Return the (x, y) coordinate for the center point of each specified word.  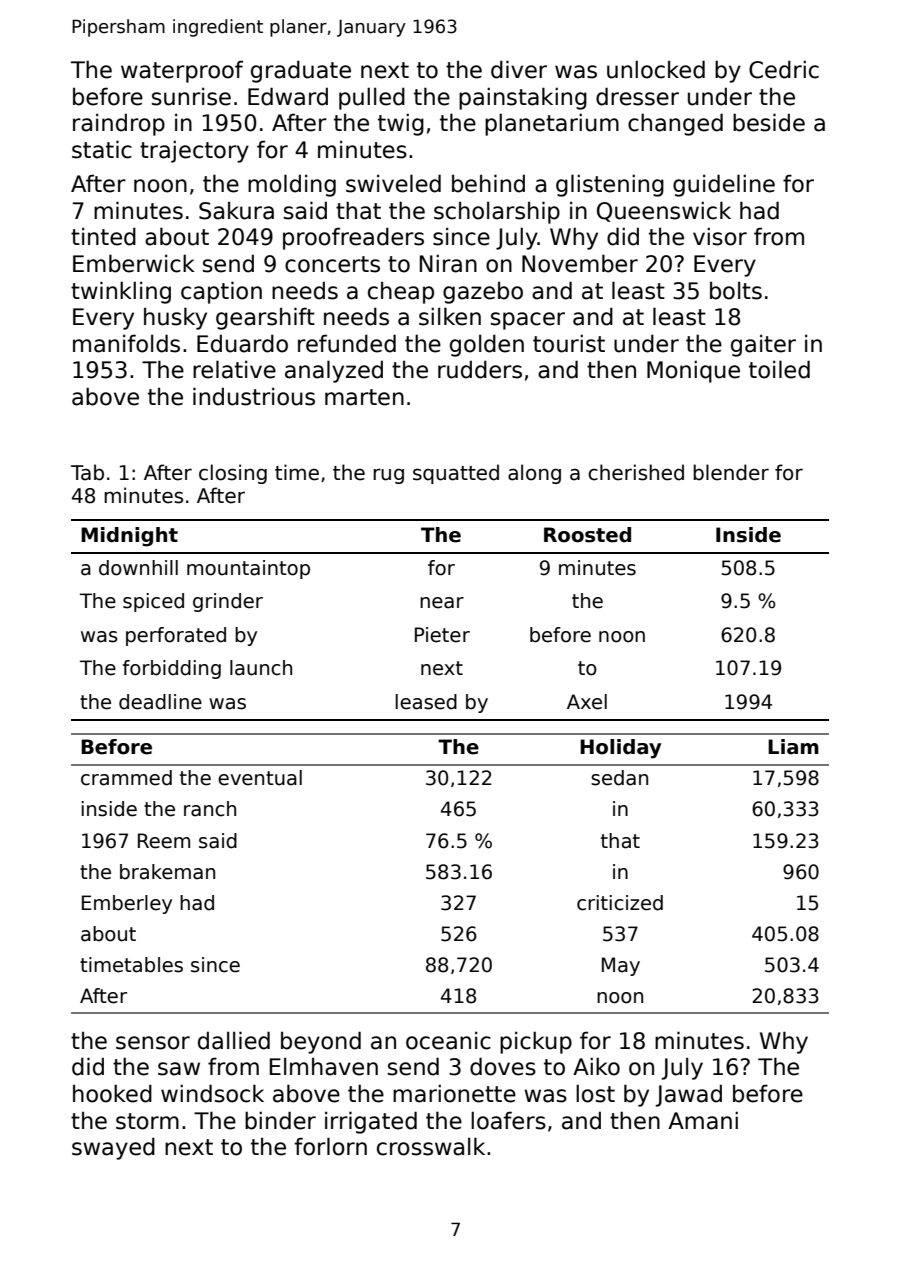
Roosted (587, 535)
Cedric (784, 69)
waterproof (182, 71)
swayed (113, 1148)
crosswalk (431, 1146)
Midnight (129, 537)
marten (364, 397)
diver (519, 69)
